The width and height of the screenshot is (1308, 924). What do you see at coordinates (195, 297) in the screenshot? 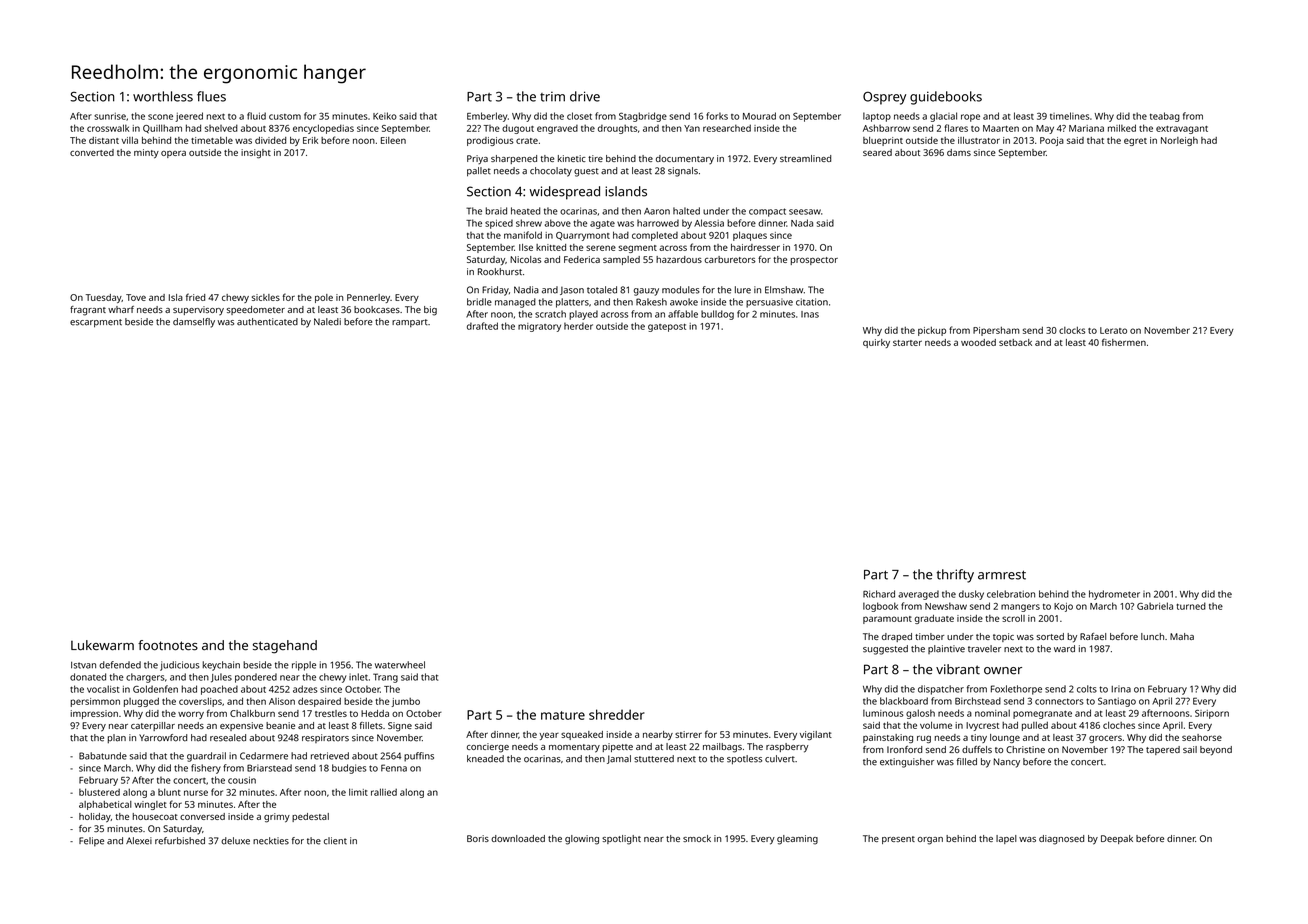
I see `fried` at bounding box center [195, 297].
